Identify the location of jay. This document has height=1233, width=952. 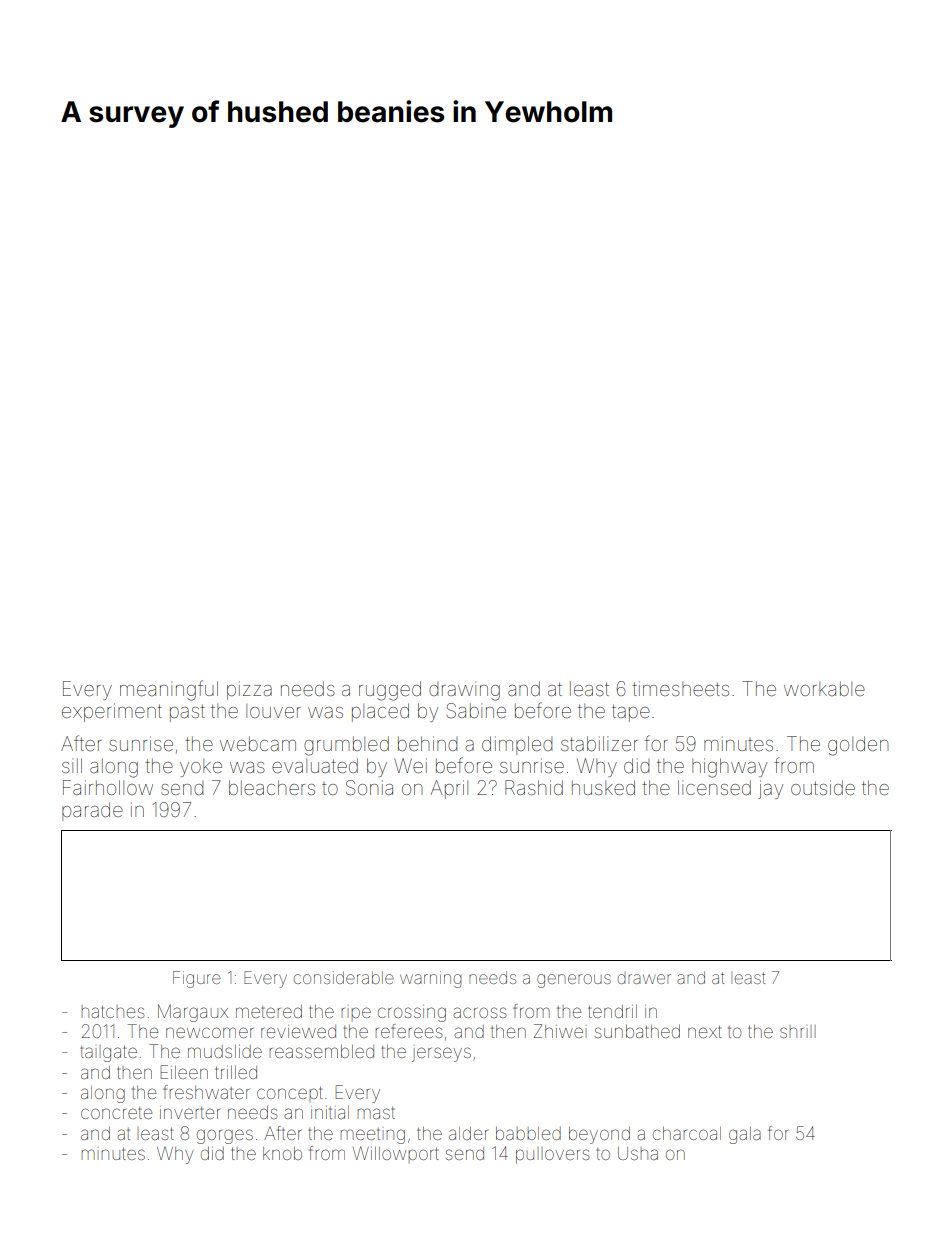
(770, 789).
